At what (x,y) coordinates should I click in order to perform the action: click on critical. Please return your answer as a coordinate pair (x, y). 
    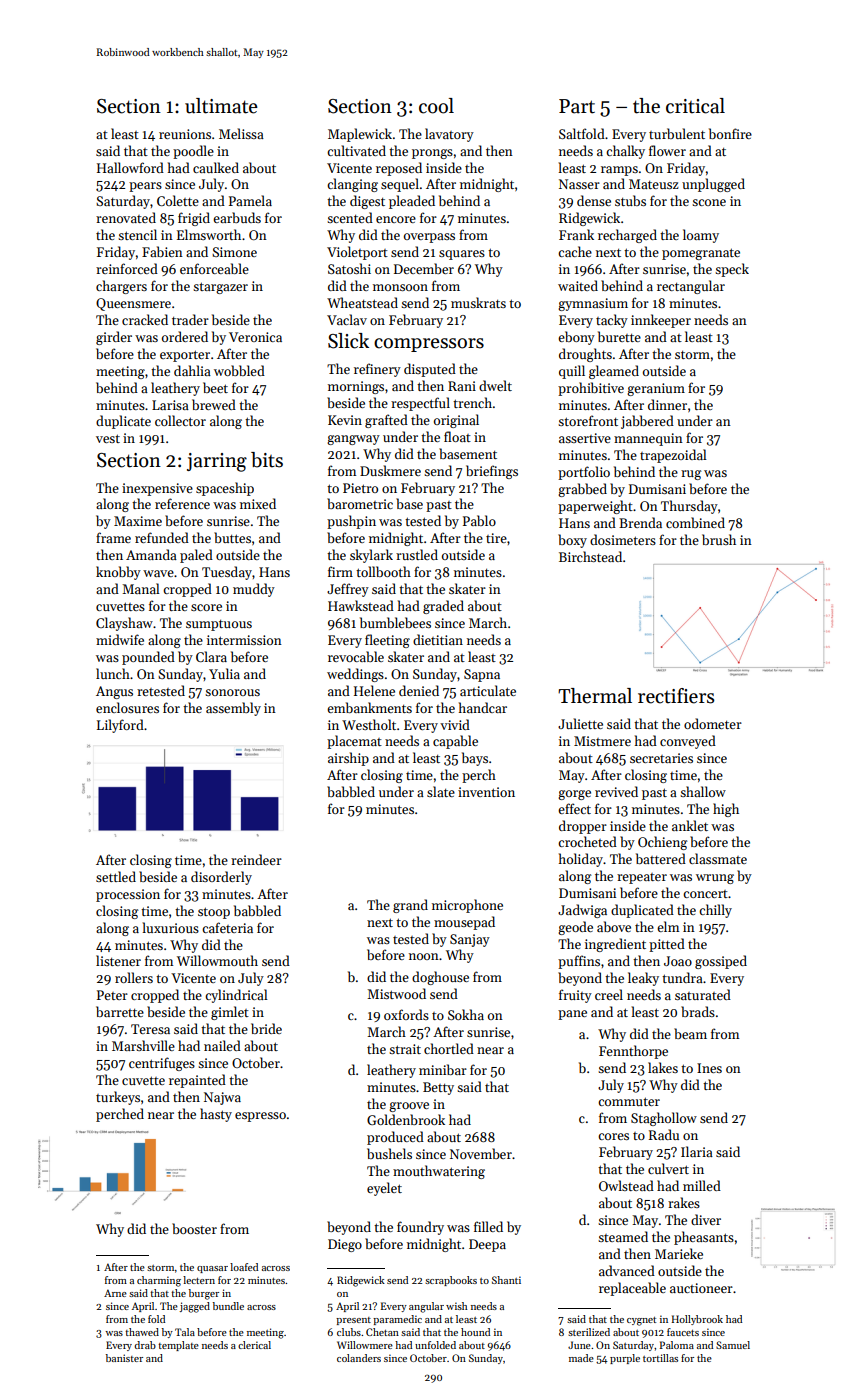
    Looking at the image, I should click on (695, 106).
